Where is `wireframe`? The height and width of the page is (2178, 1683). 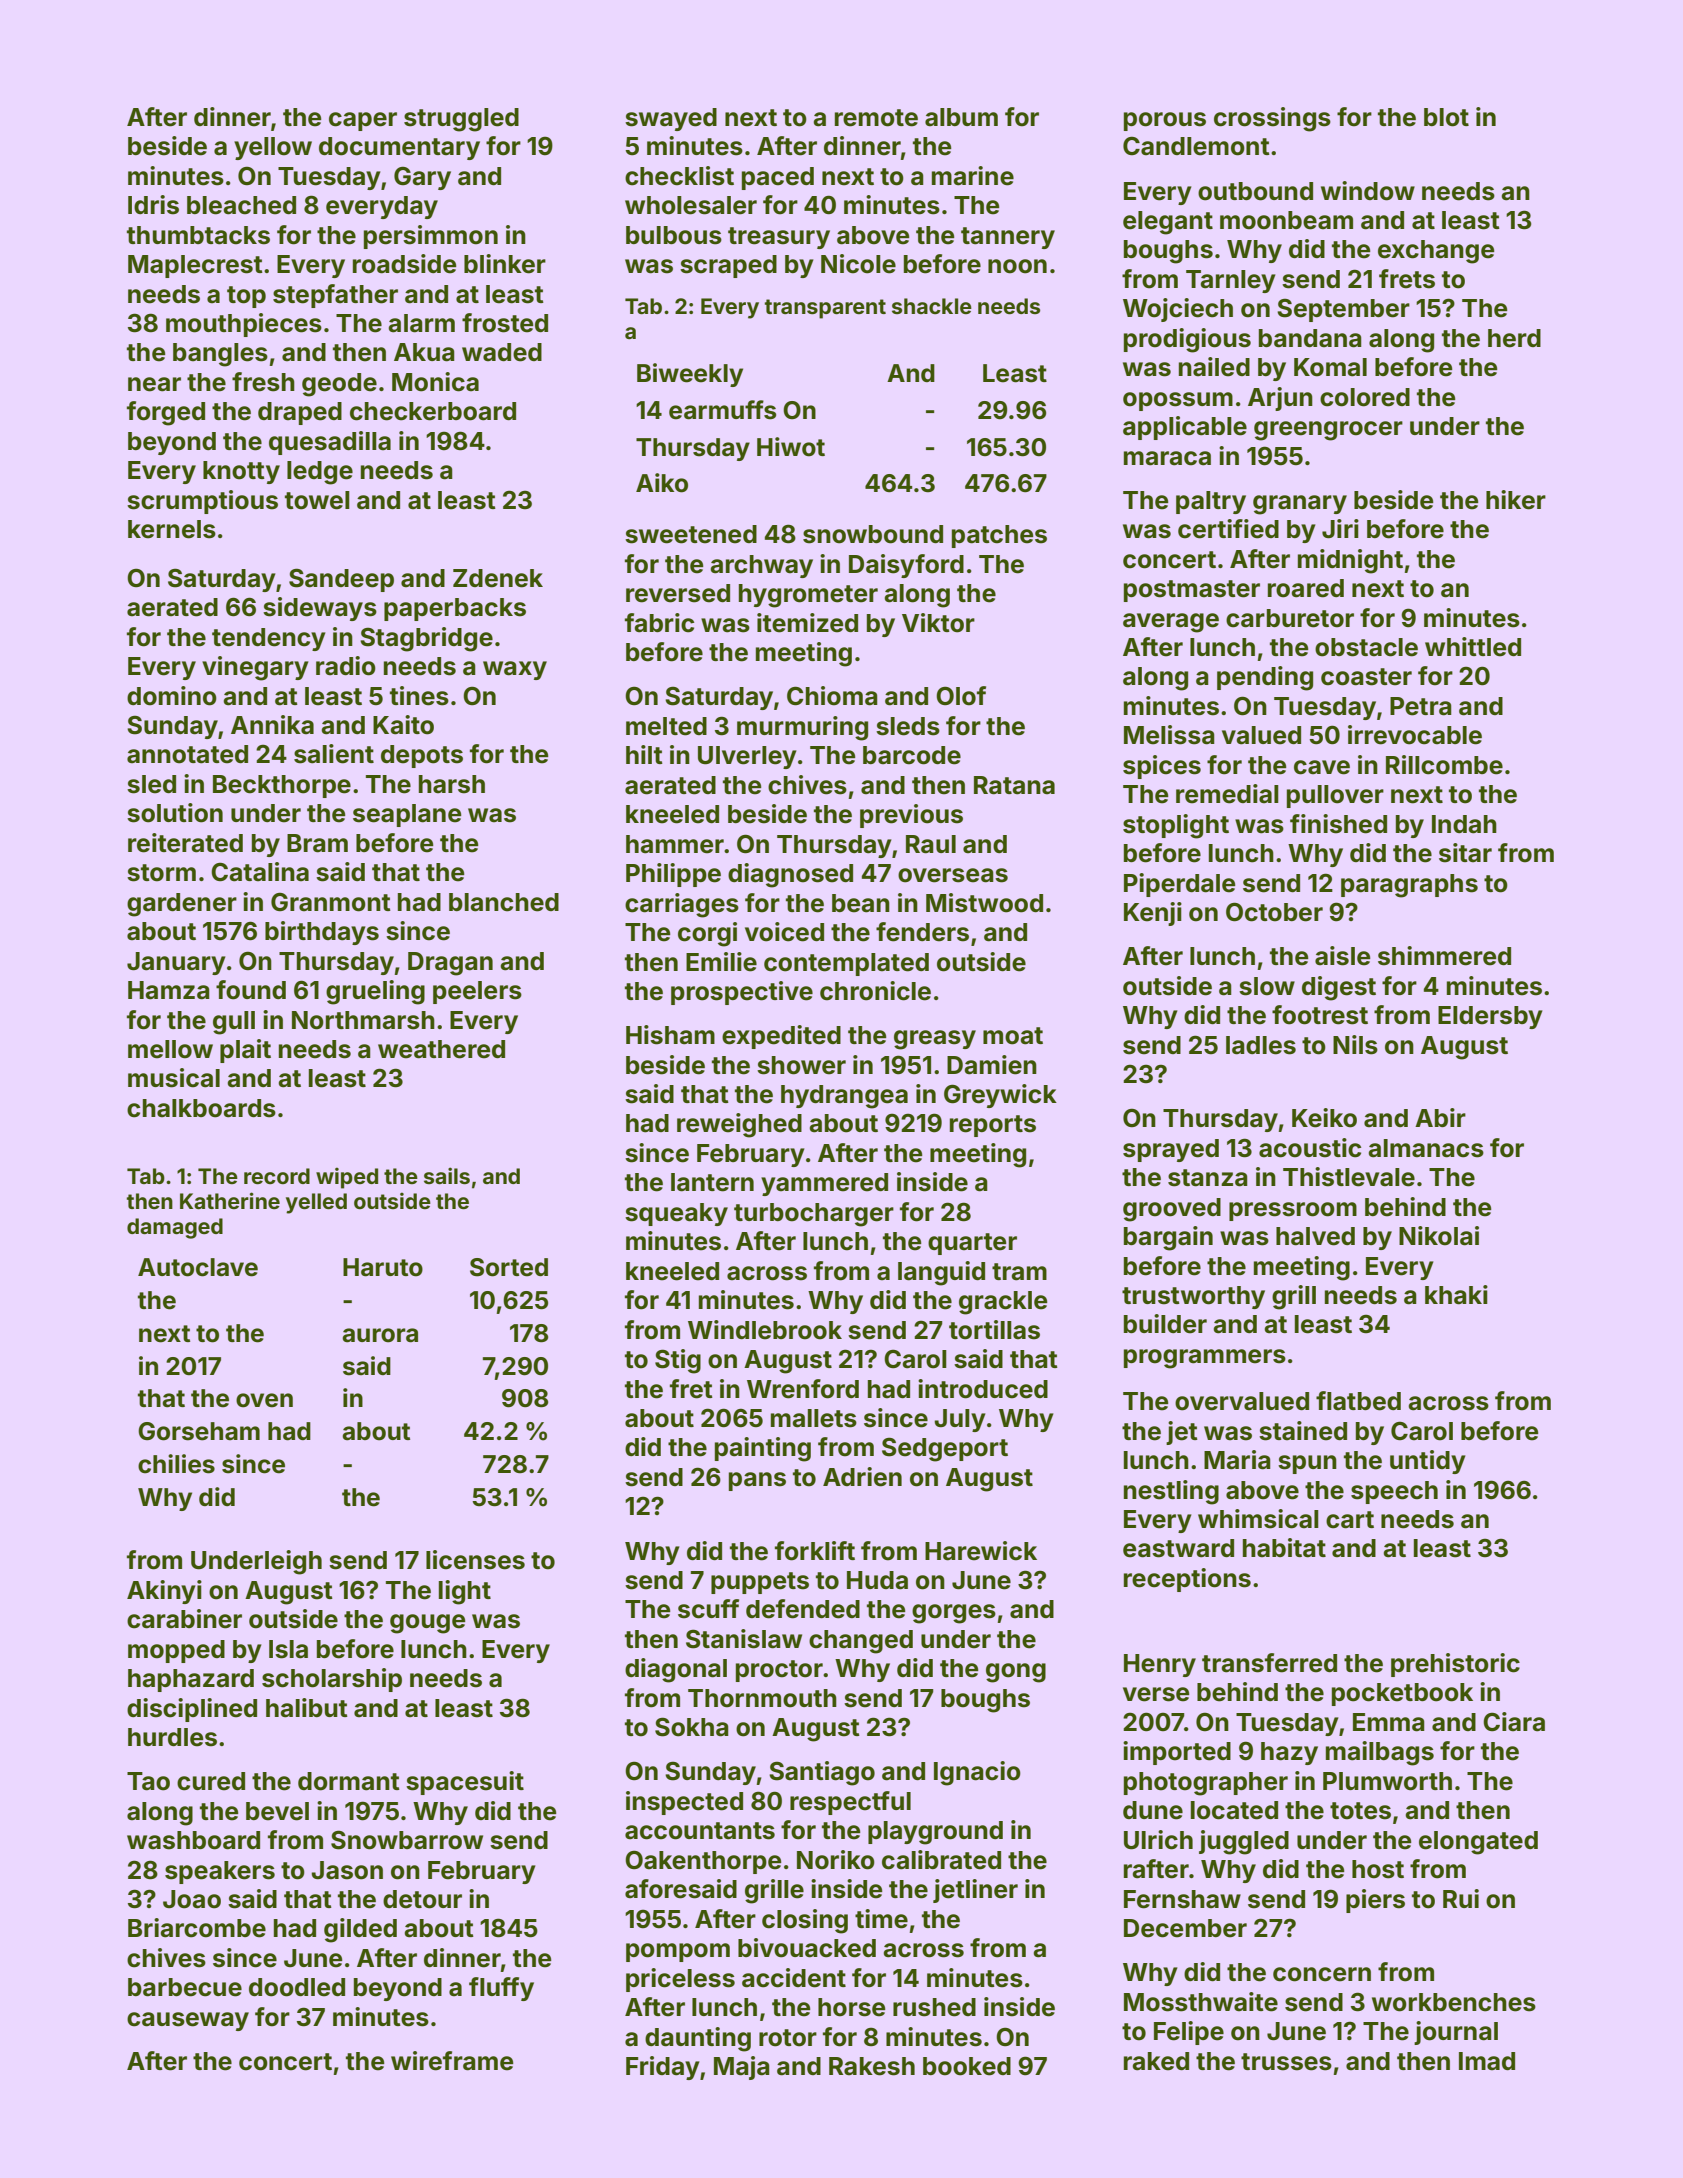
wireframe is located at coordinates (452, 2061).
